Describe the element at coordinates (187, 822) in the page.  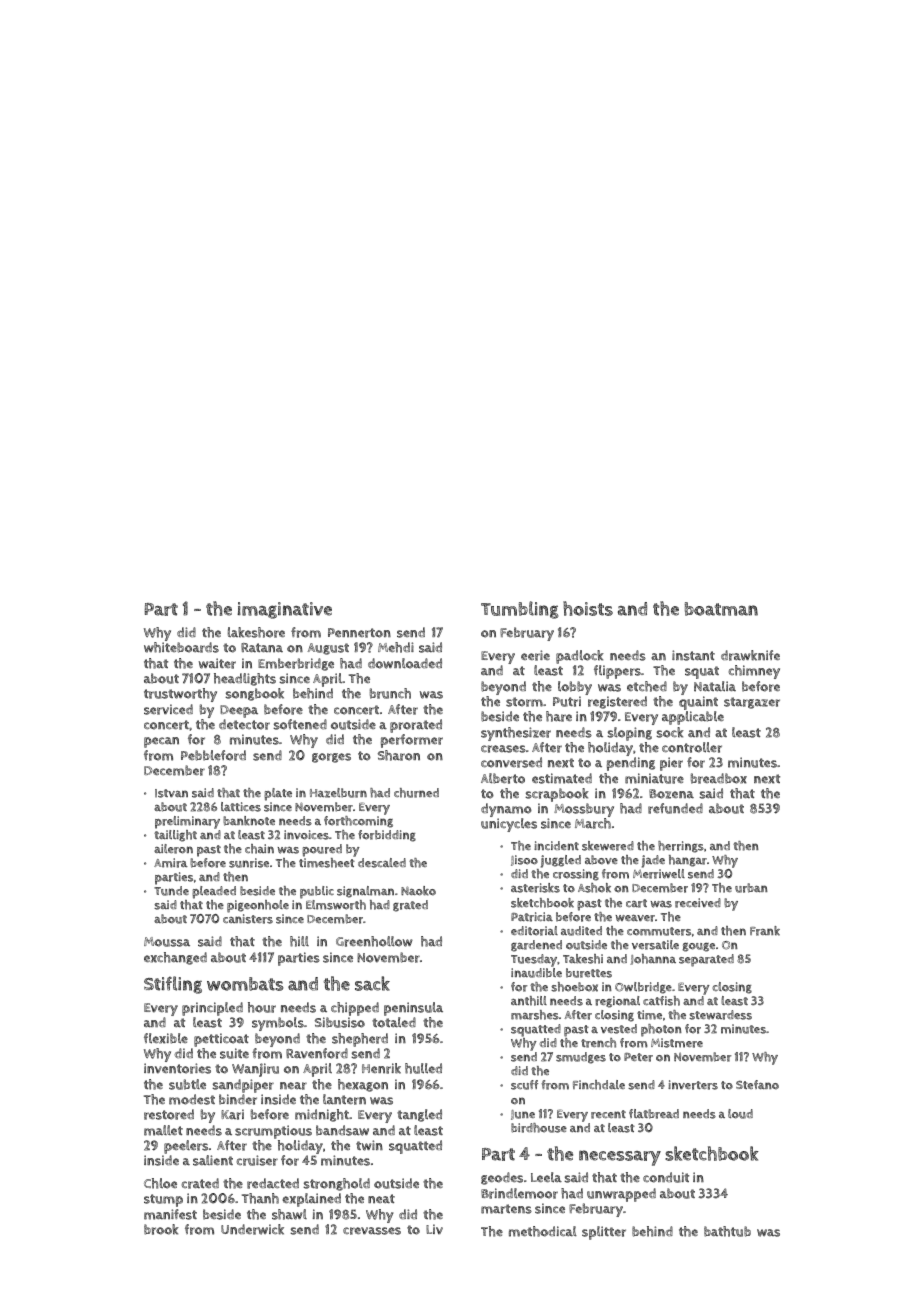
I see `preliminary` at that location.
